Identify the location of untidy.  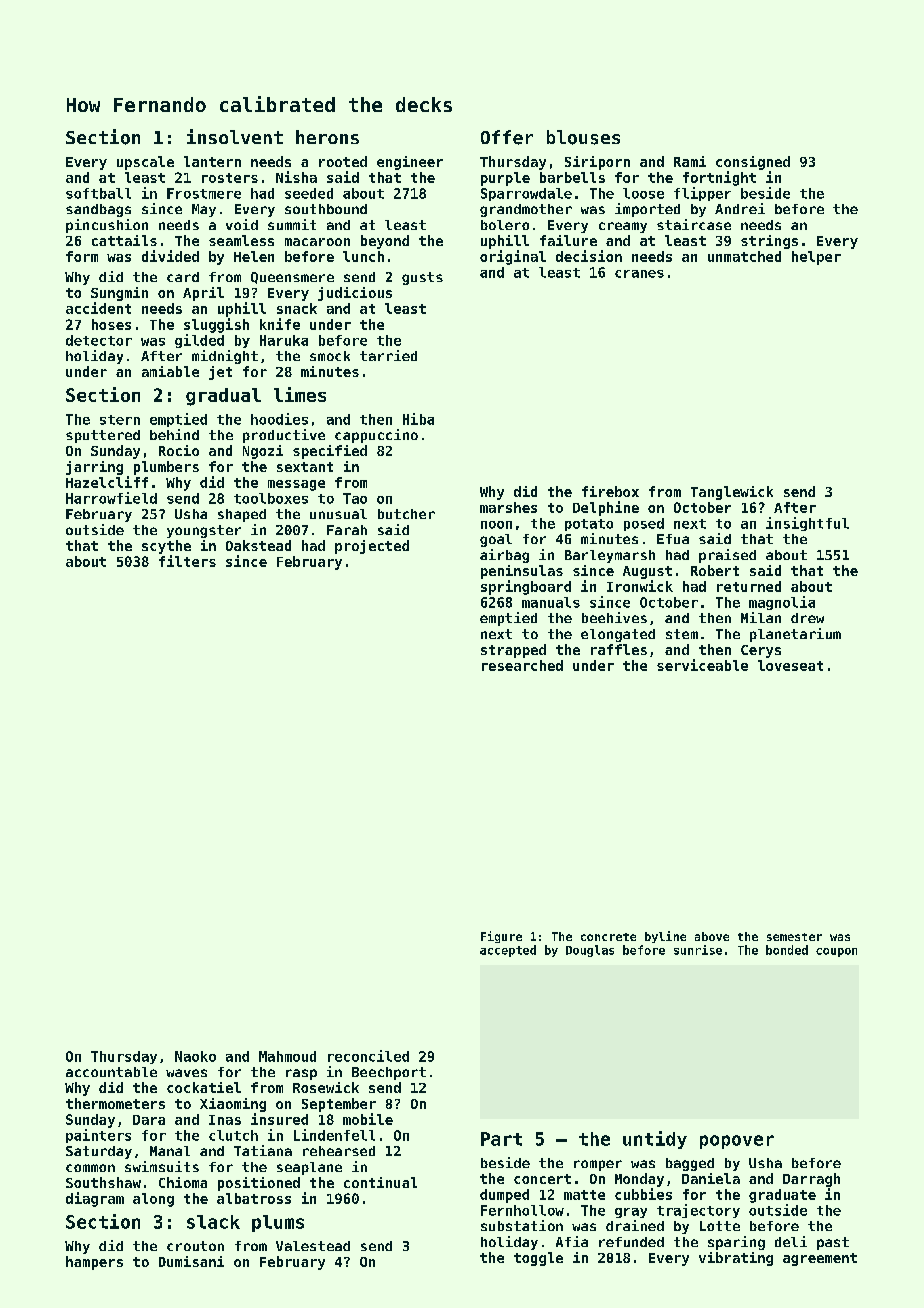
(655, 1140).
